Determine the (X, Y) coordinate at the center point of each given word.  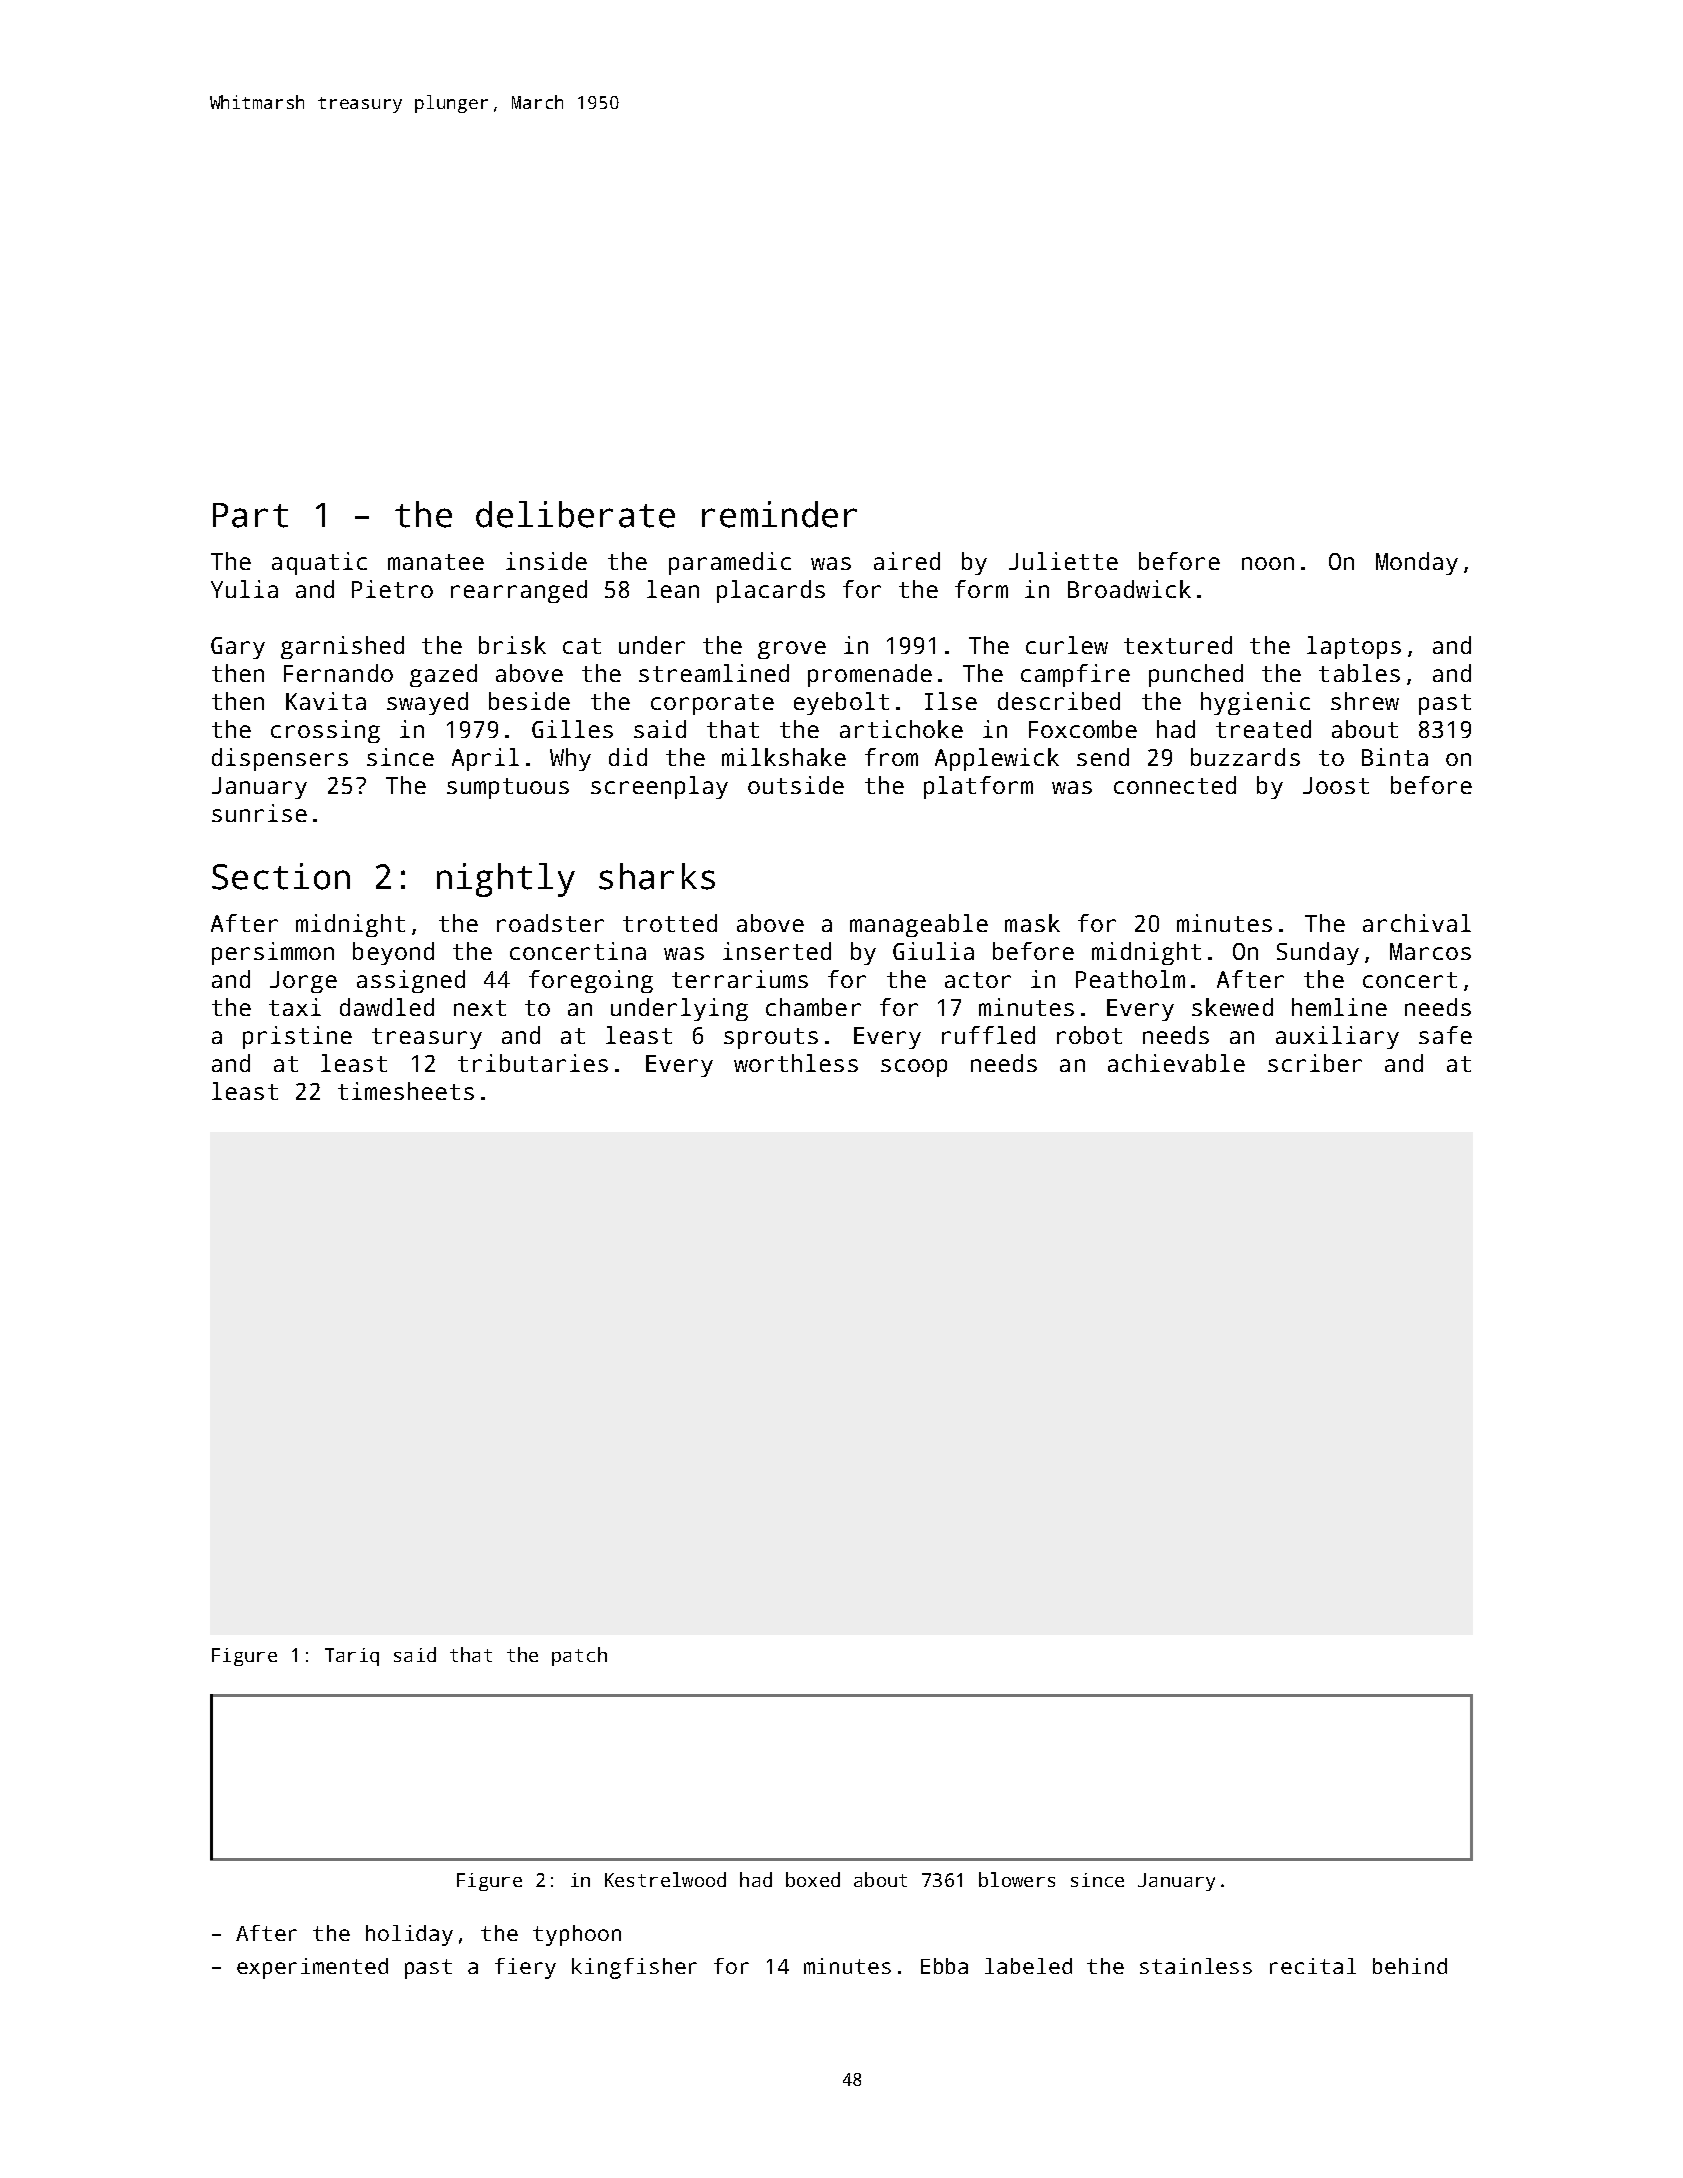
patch (579, 1656)
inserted (777, 951)
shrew (1365, 701)
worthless (796, 1063)
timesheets (406, 1091)
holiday (409, 1935)
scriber (1315, 1063)
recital (1313, 1966)
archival (1417, 923)
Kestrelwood (665, 1879)
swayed (427, 703)
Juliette (1063, 561)
